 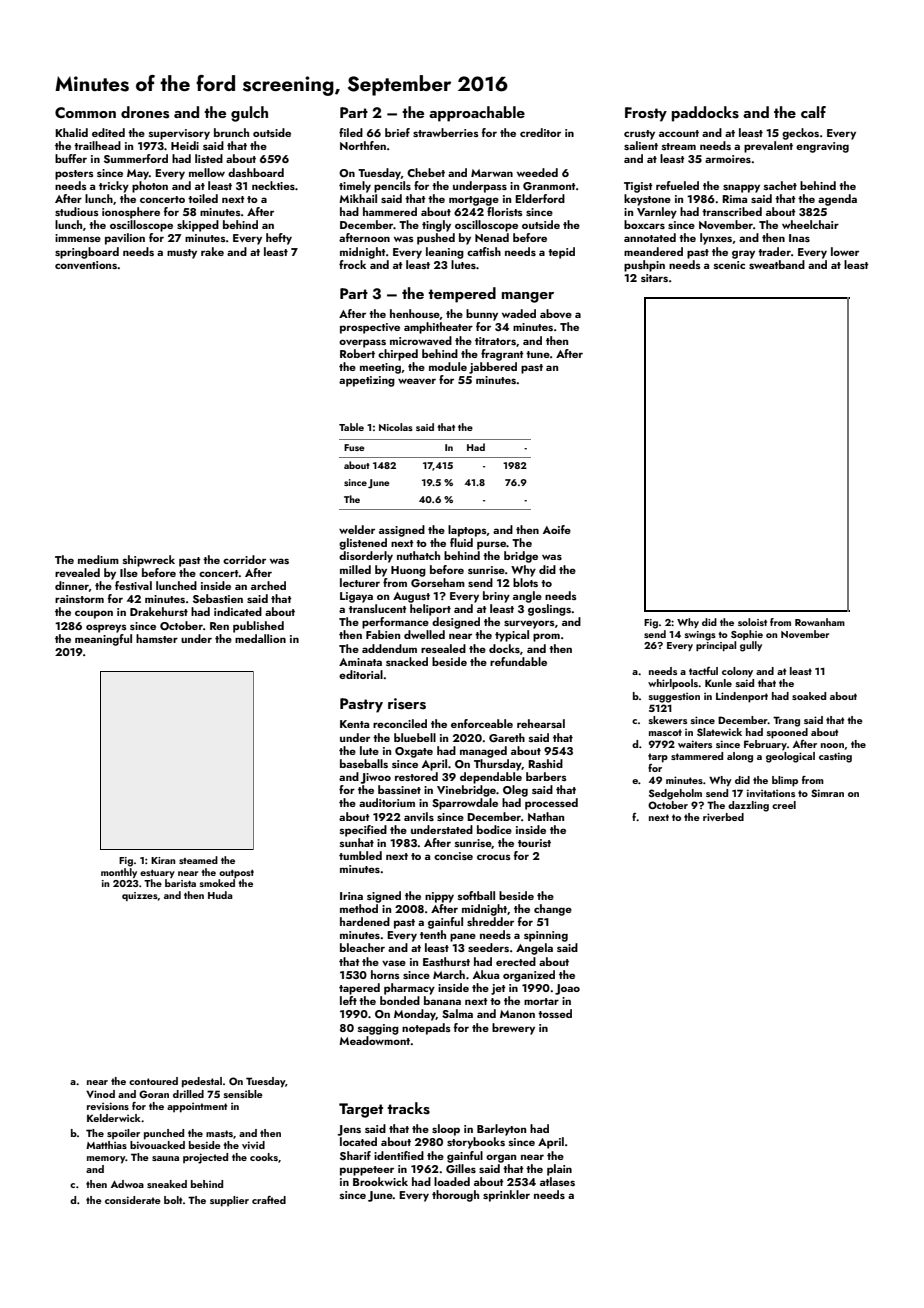 I want to click on Common, so click(x=85, y=113).
